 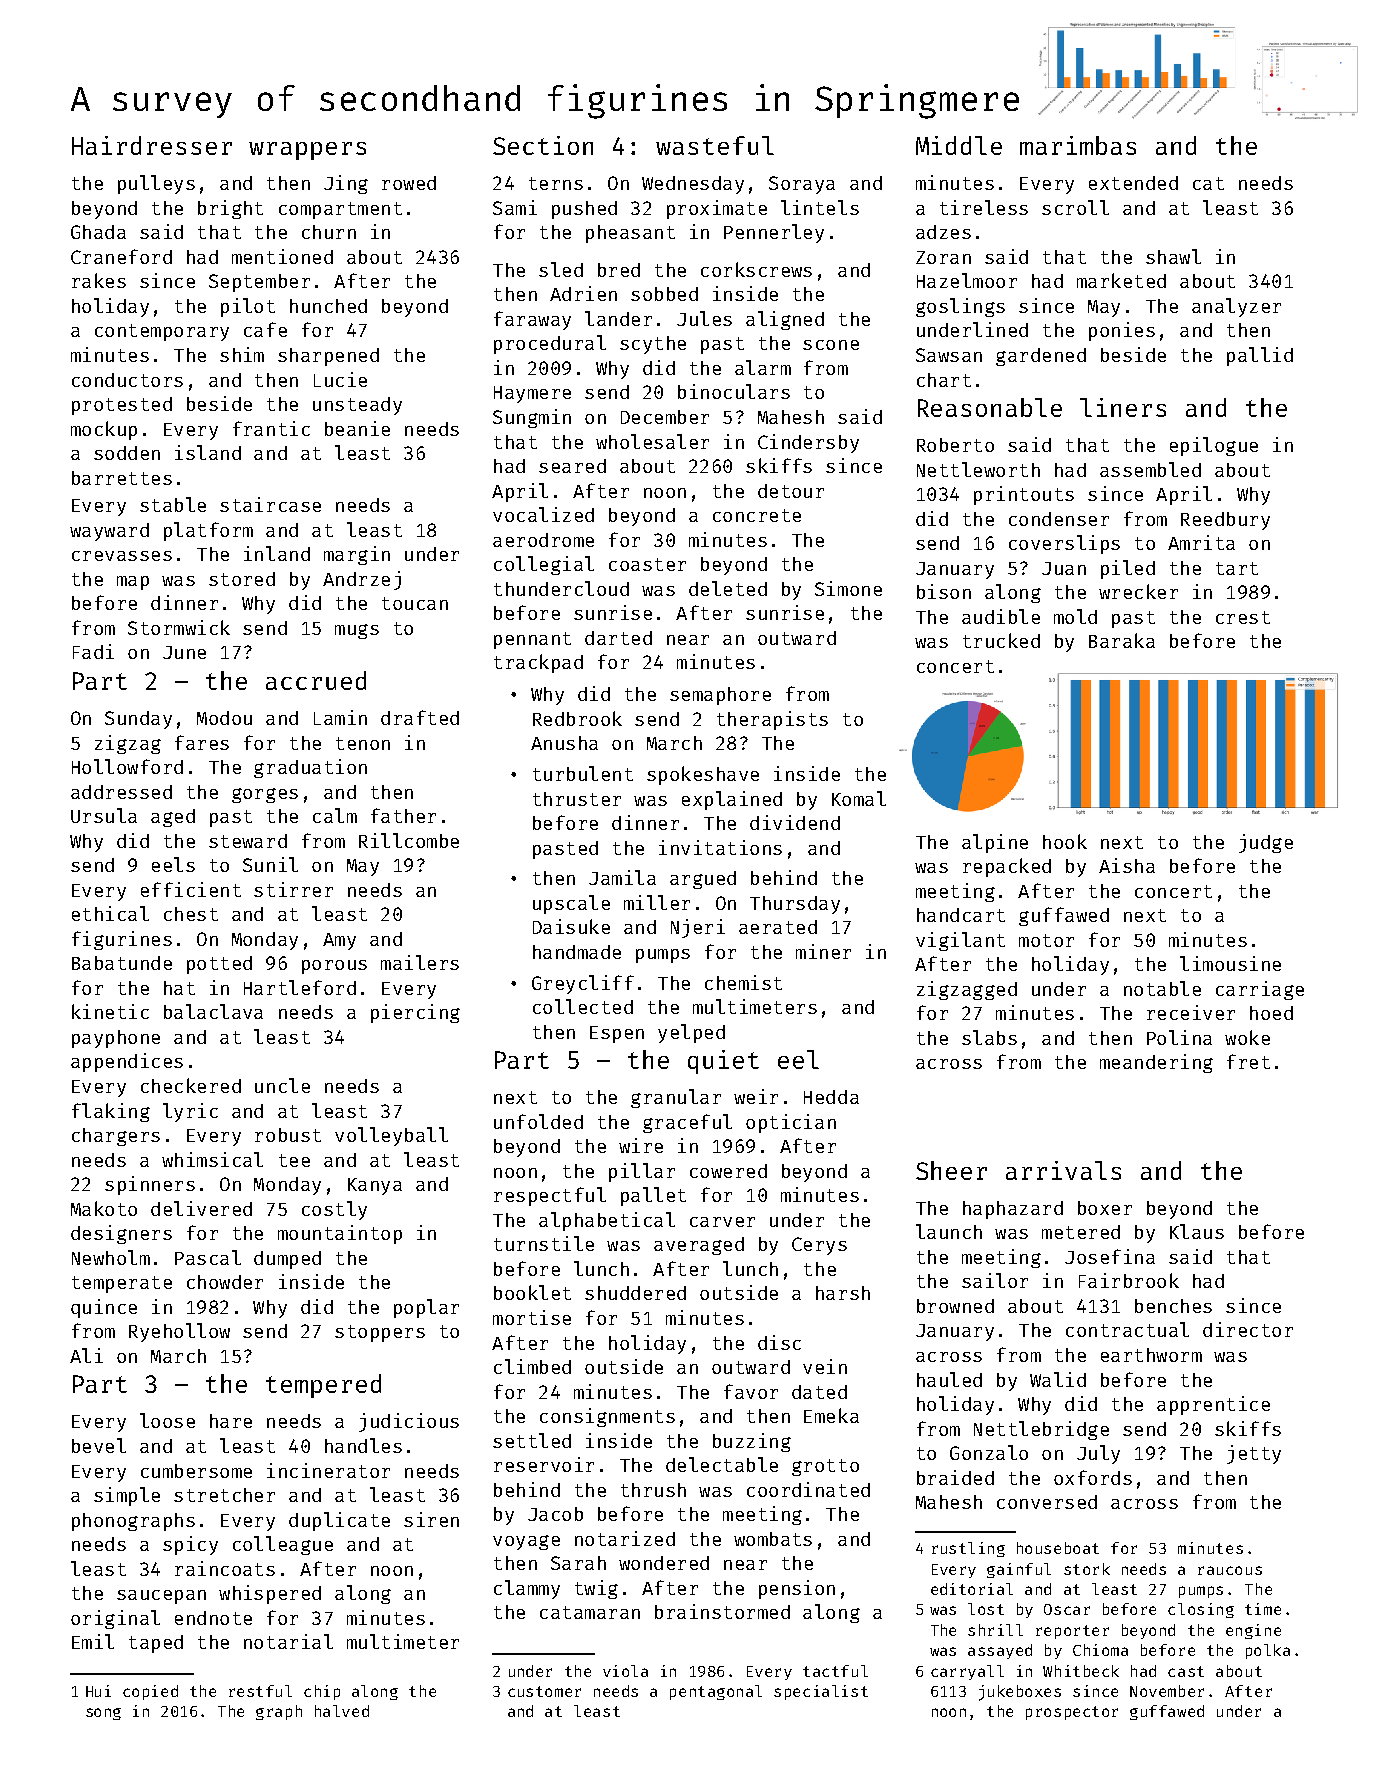 I want to click on stretcher, so click(x=224, y=1495).
